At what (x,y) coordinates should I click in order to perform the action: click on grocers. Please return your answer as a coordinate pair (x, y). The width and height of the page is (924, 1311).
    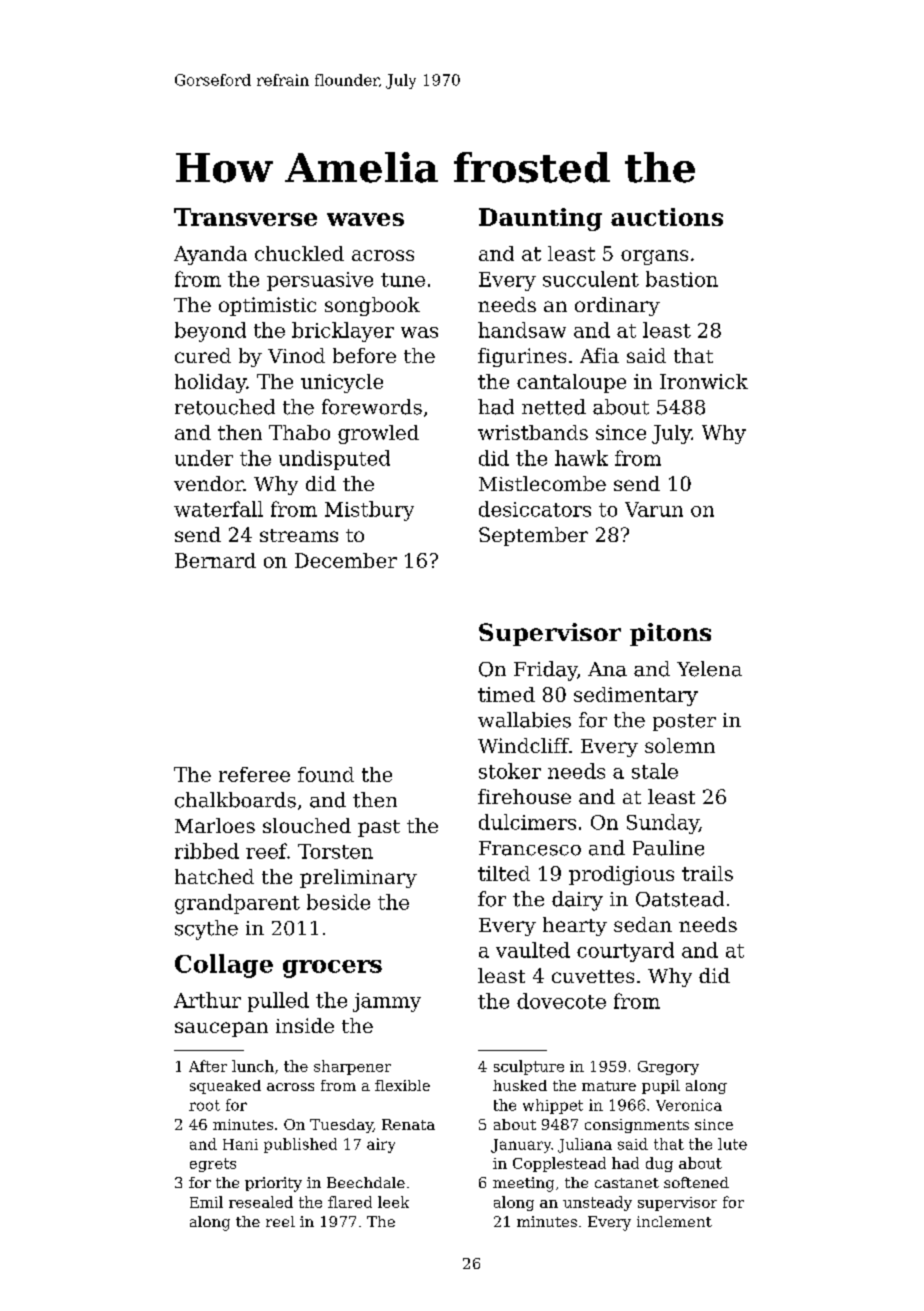
    Looking at the image, I should click on (332, 969).
